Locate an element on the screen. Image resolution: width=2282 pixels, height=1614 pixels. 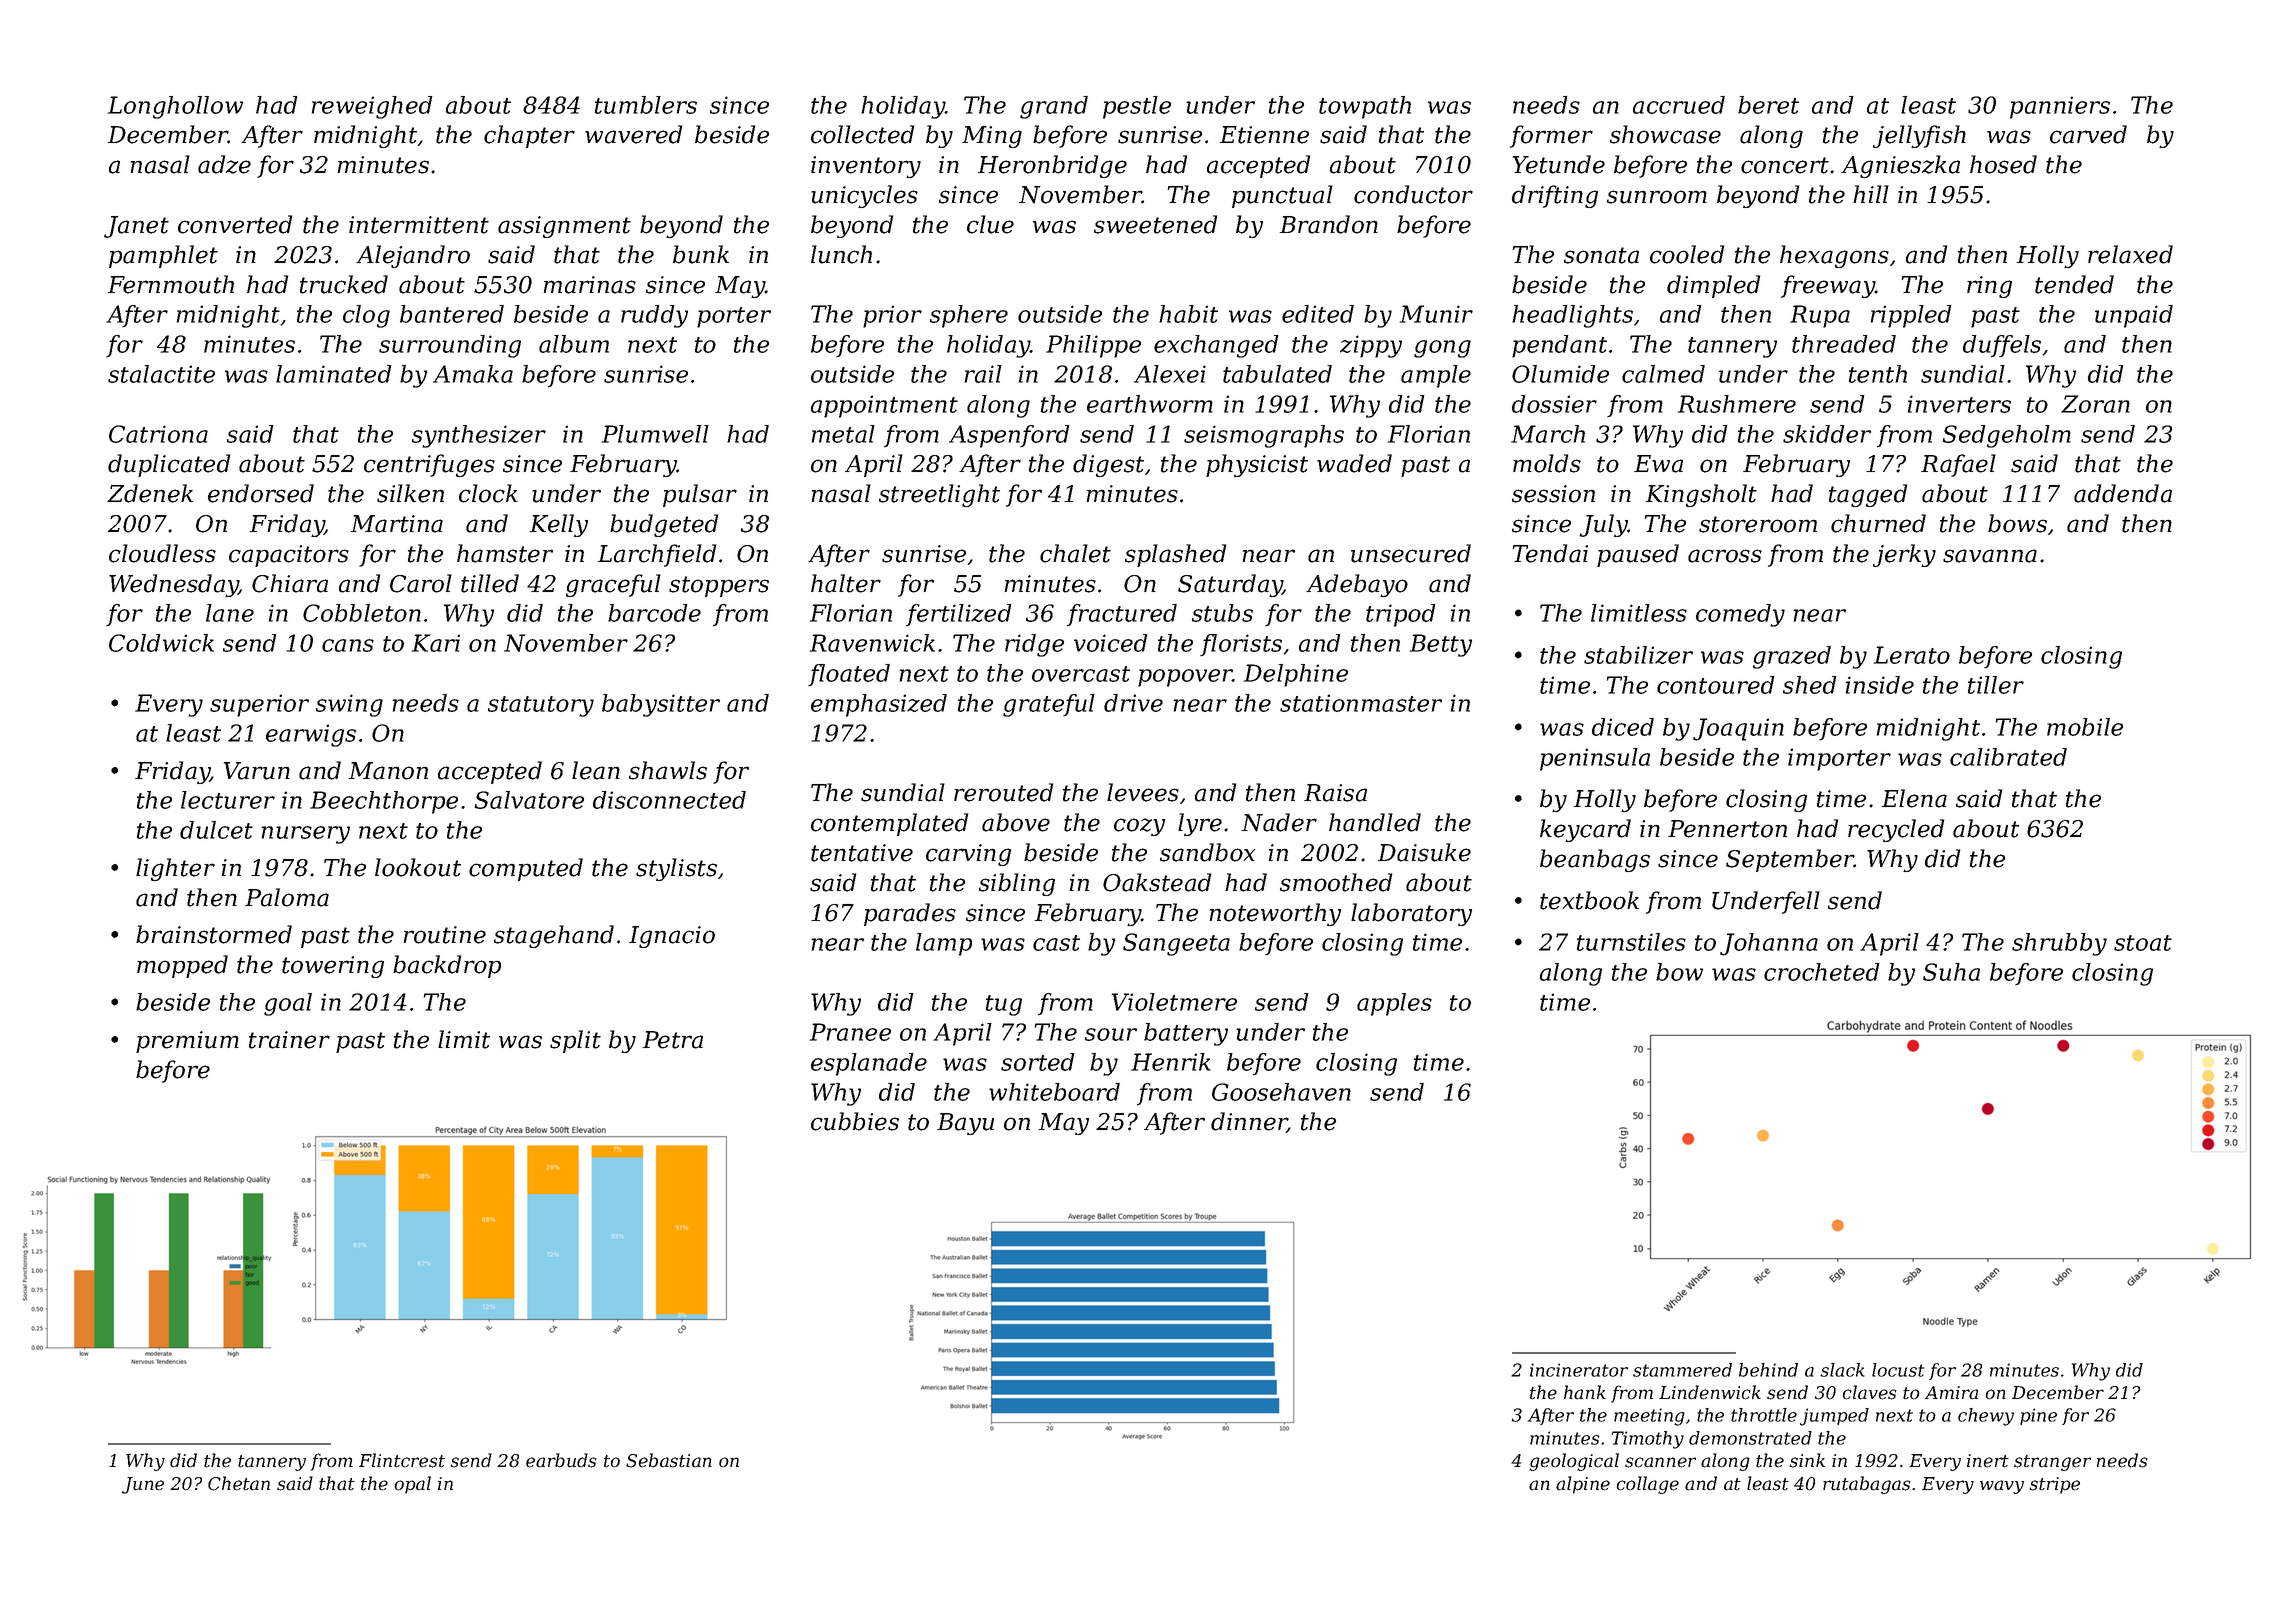
dinner is located at coordinates (1249, 1122).
